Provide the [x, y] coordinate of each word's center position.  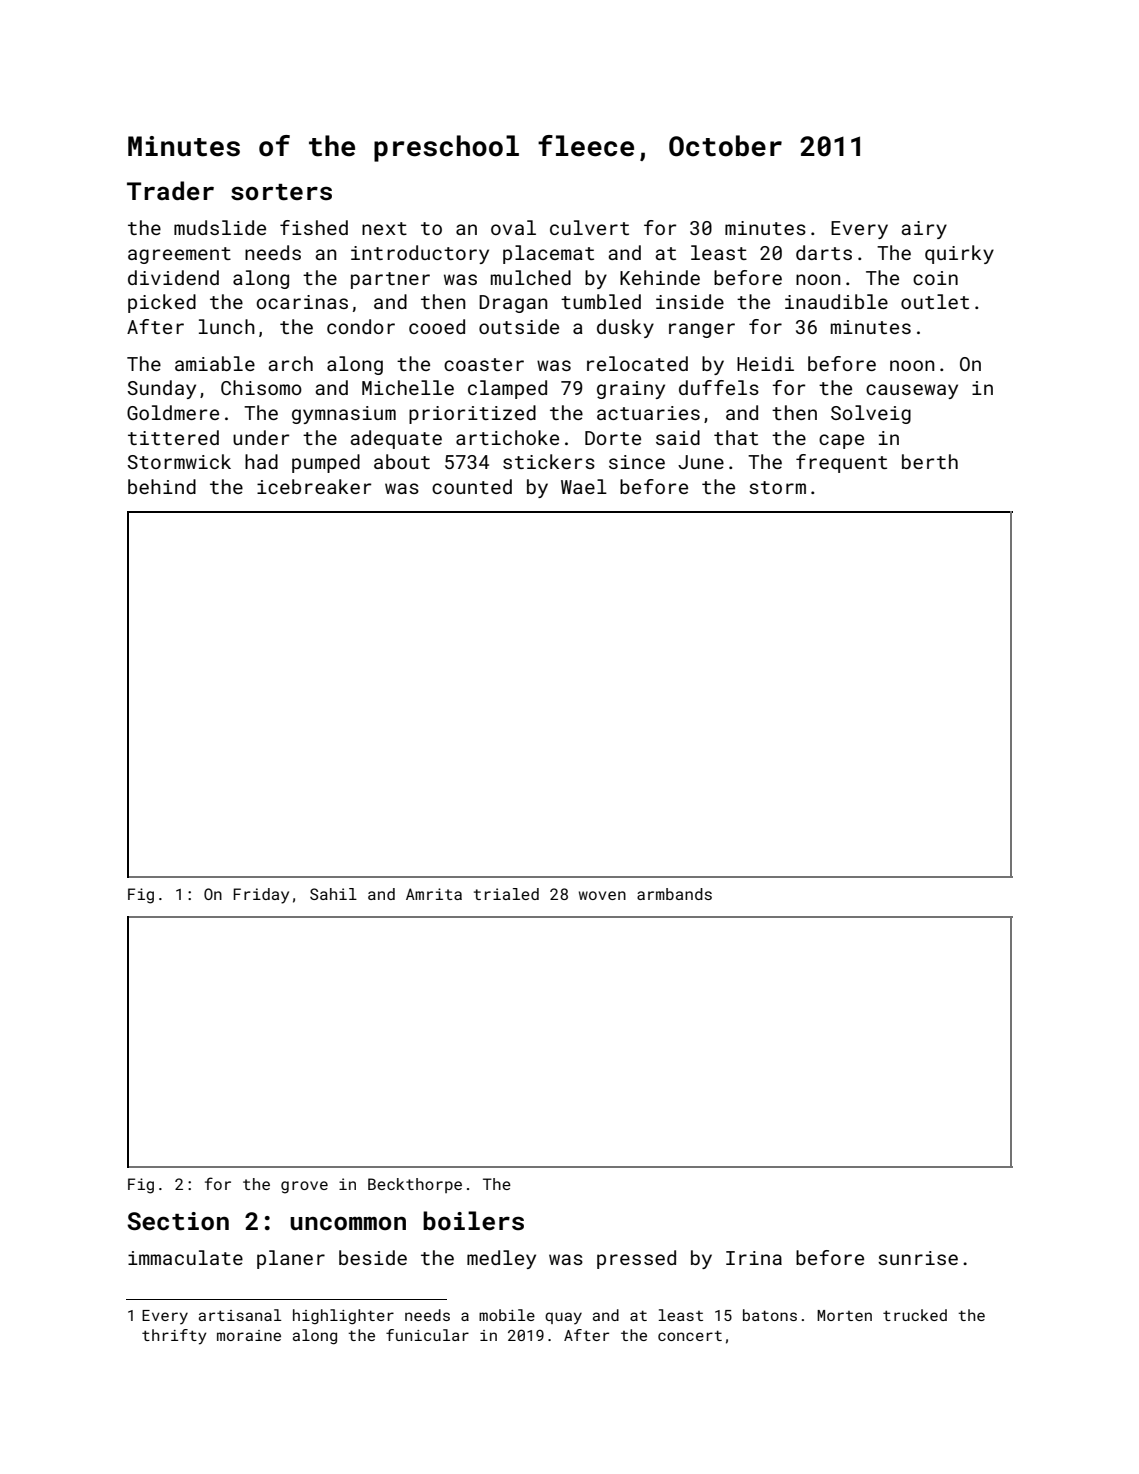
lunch [227, 326]
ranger [702, 330]
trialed [506, 894]
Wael [584, 486]
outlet [935, 301]
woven [602, 895]
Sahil [333, 894]
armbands [674, 894]
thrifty [174, 1337]
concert [690, 1335]
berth [930, 461]
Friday [261, 896]
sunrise [918, 1258]
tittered [173, 437]
